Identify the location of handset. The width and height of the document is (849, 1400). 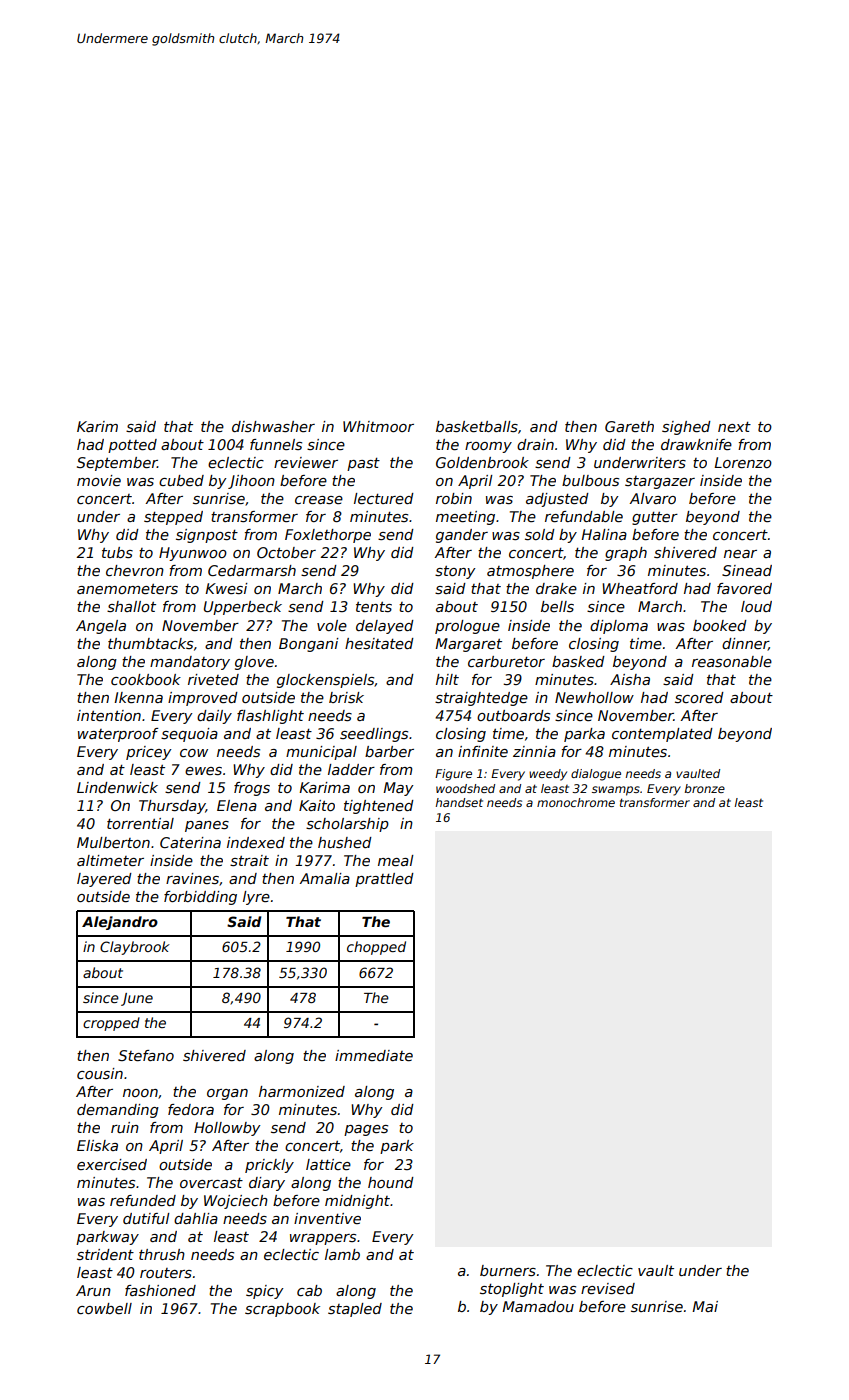
(459, 802).
